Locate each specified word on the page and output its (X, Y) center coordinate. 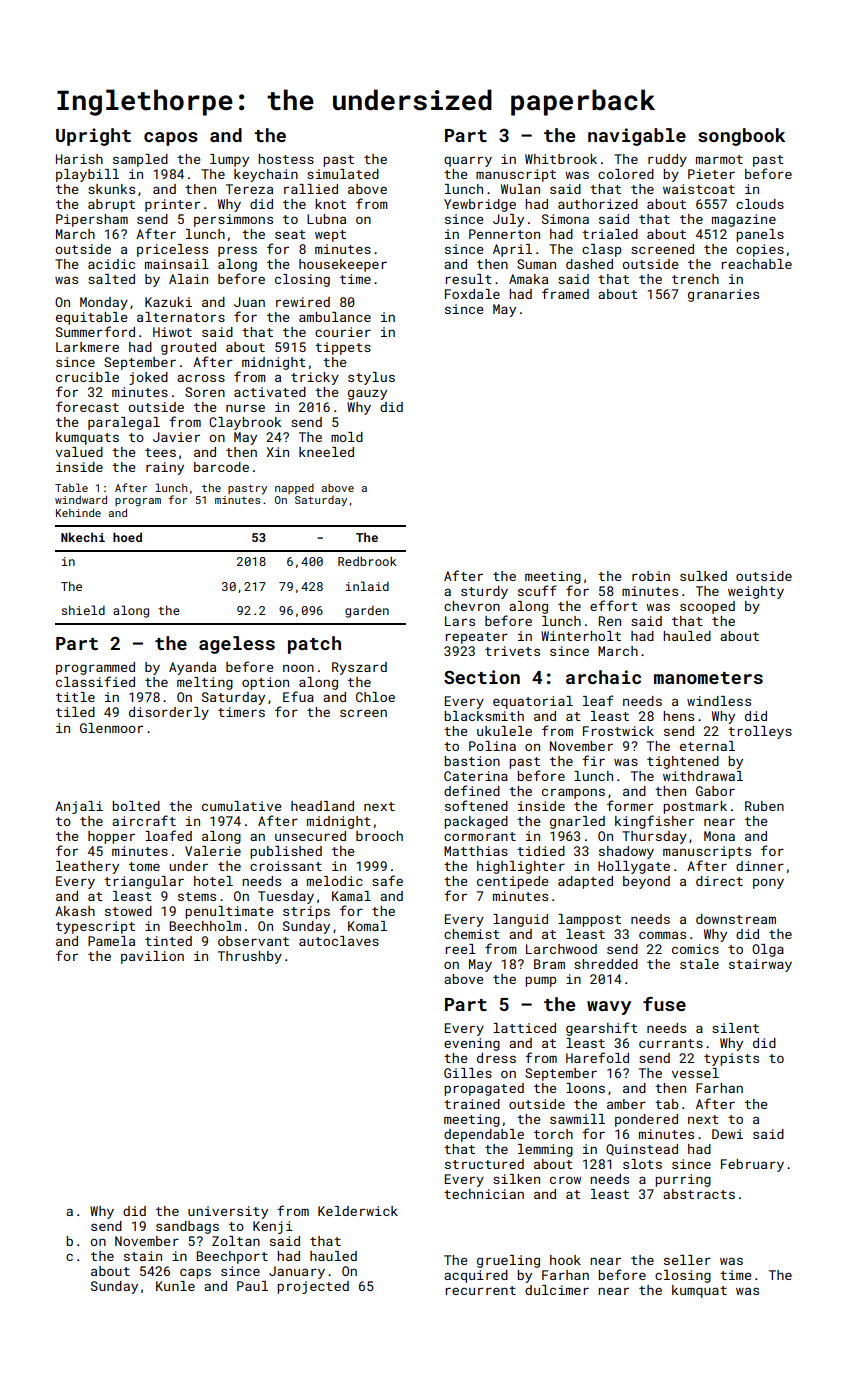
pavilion (152, 957)
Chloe (375, 697)
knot (330, 204)
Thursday (654, 837)
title (75, 697)
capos (171, 139)
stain (143, 1256)
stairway (760, 965)
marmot (719, 159)
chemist (472, 934)
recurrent (481, 1290)
